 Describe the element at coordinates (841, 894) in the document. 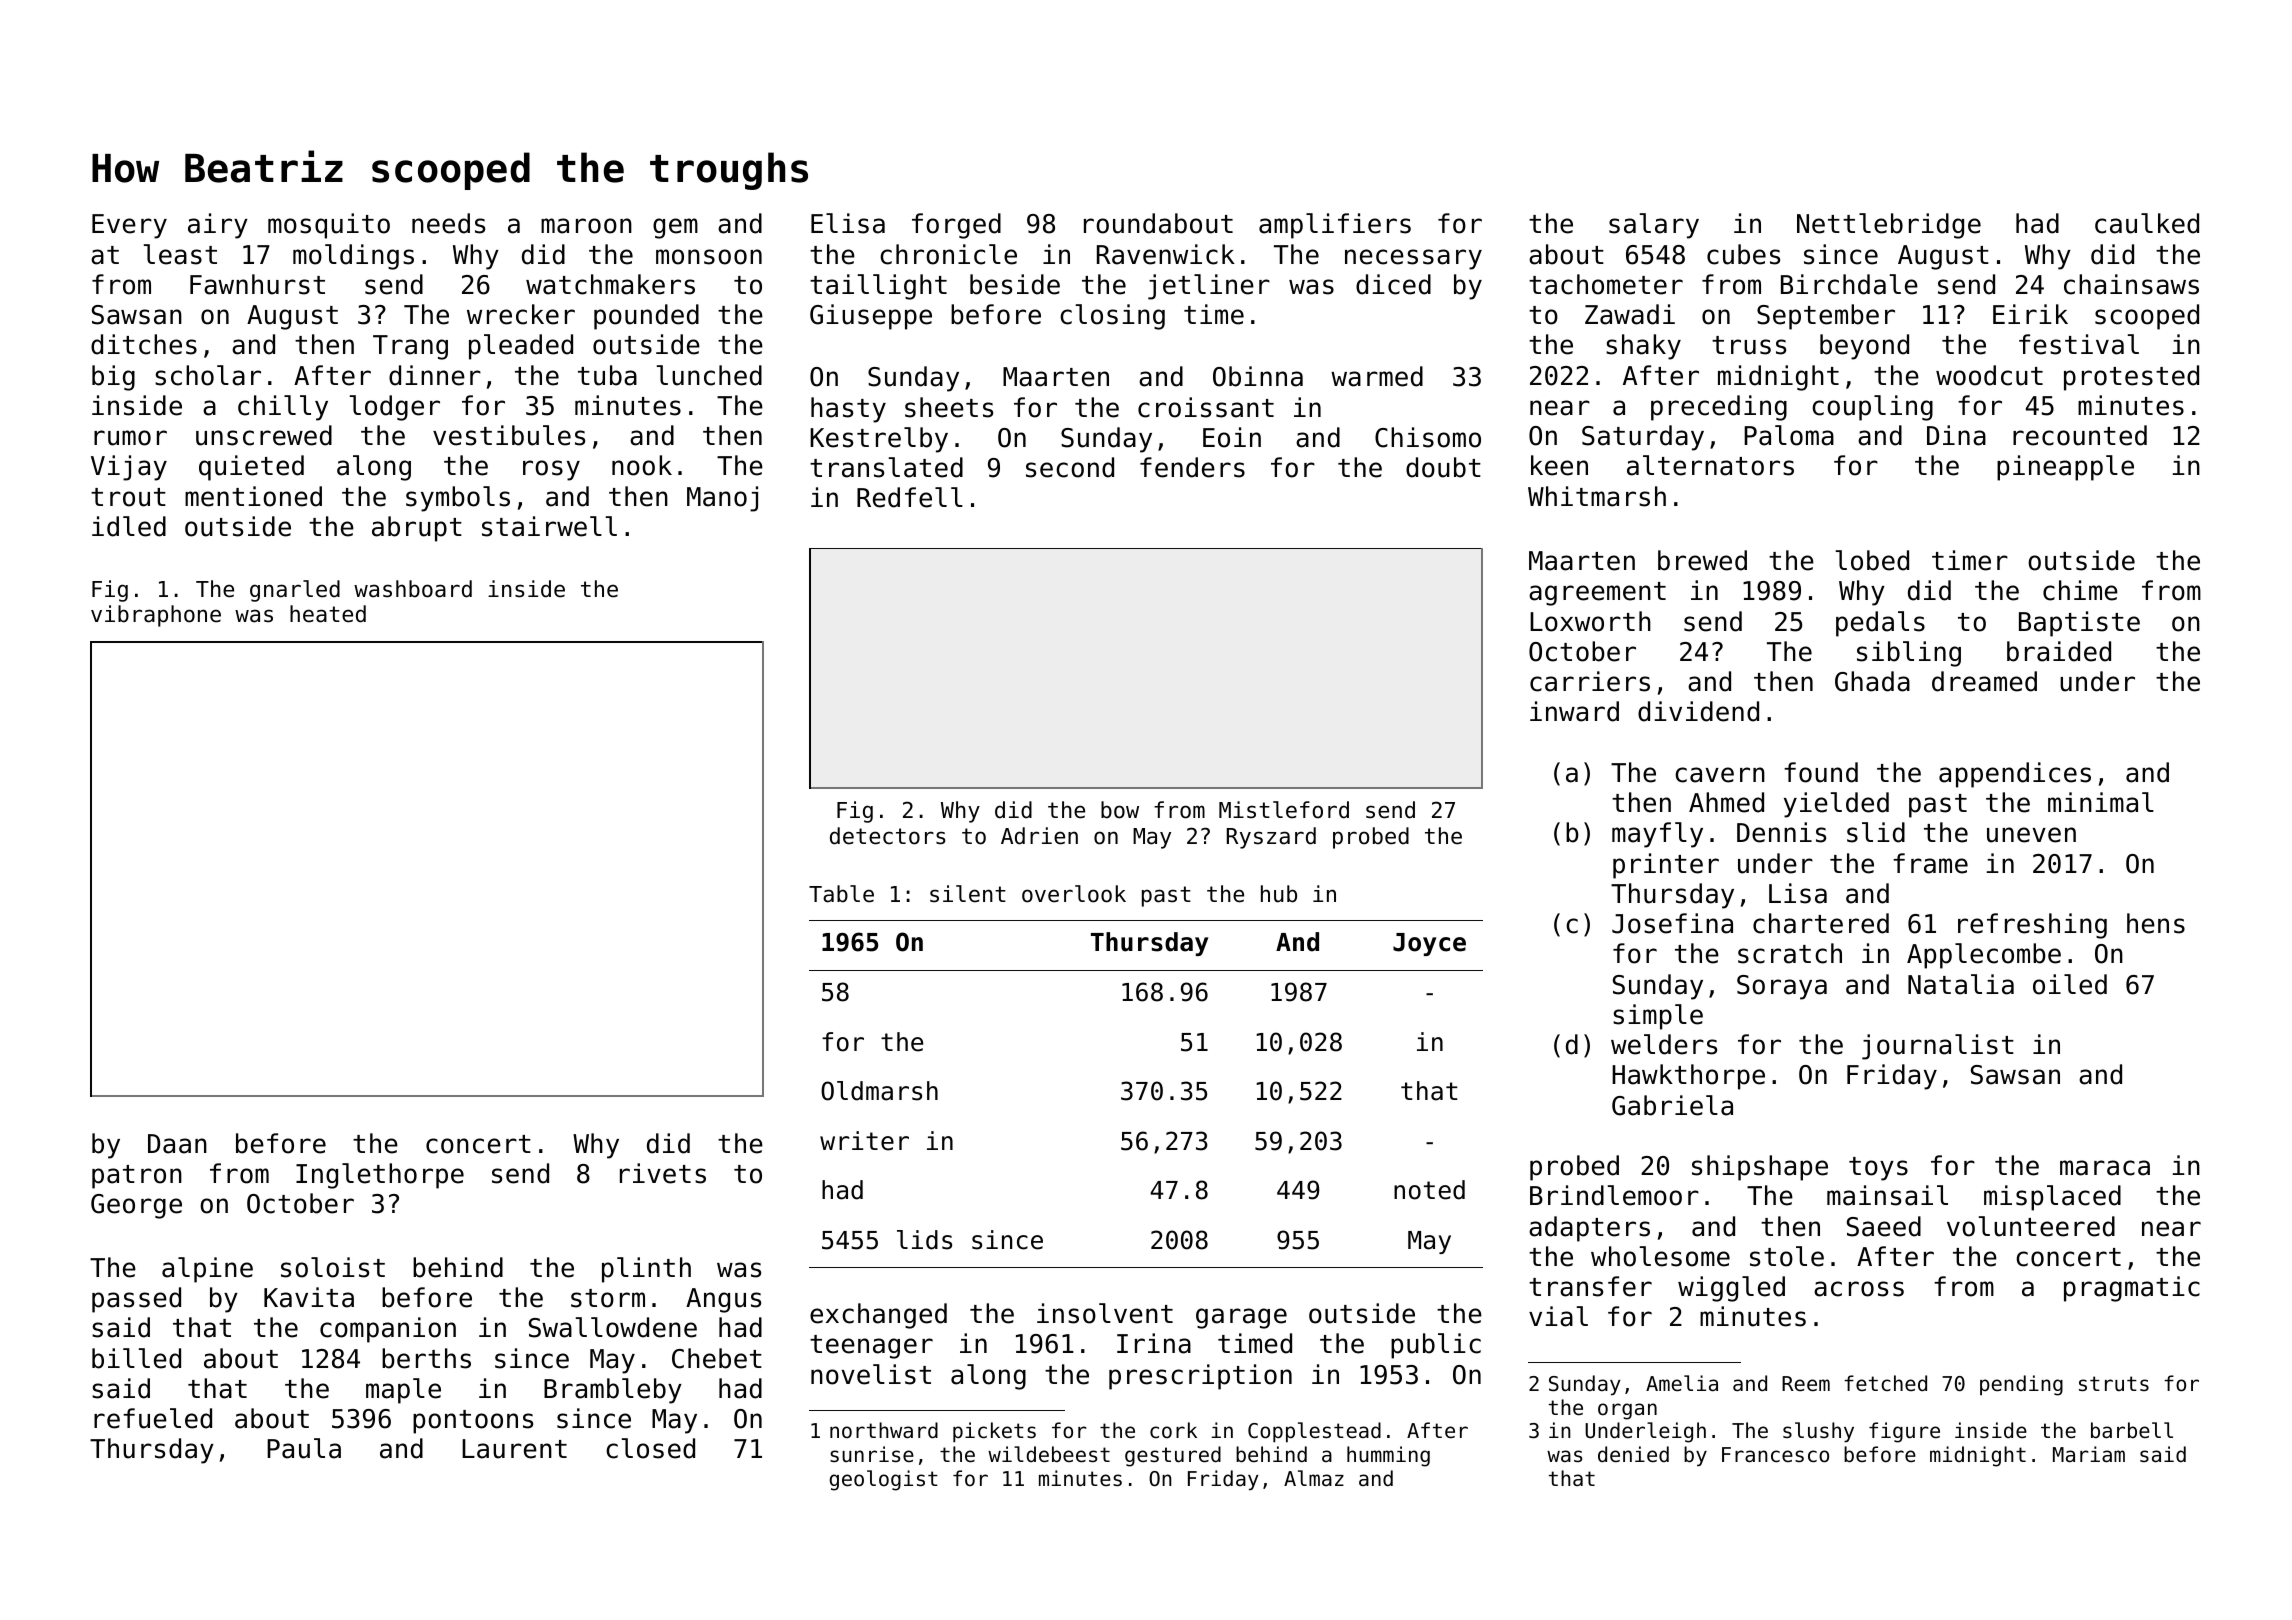

I see `Table` at that location.
